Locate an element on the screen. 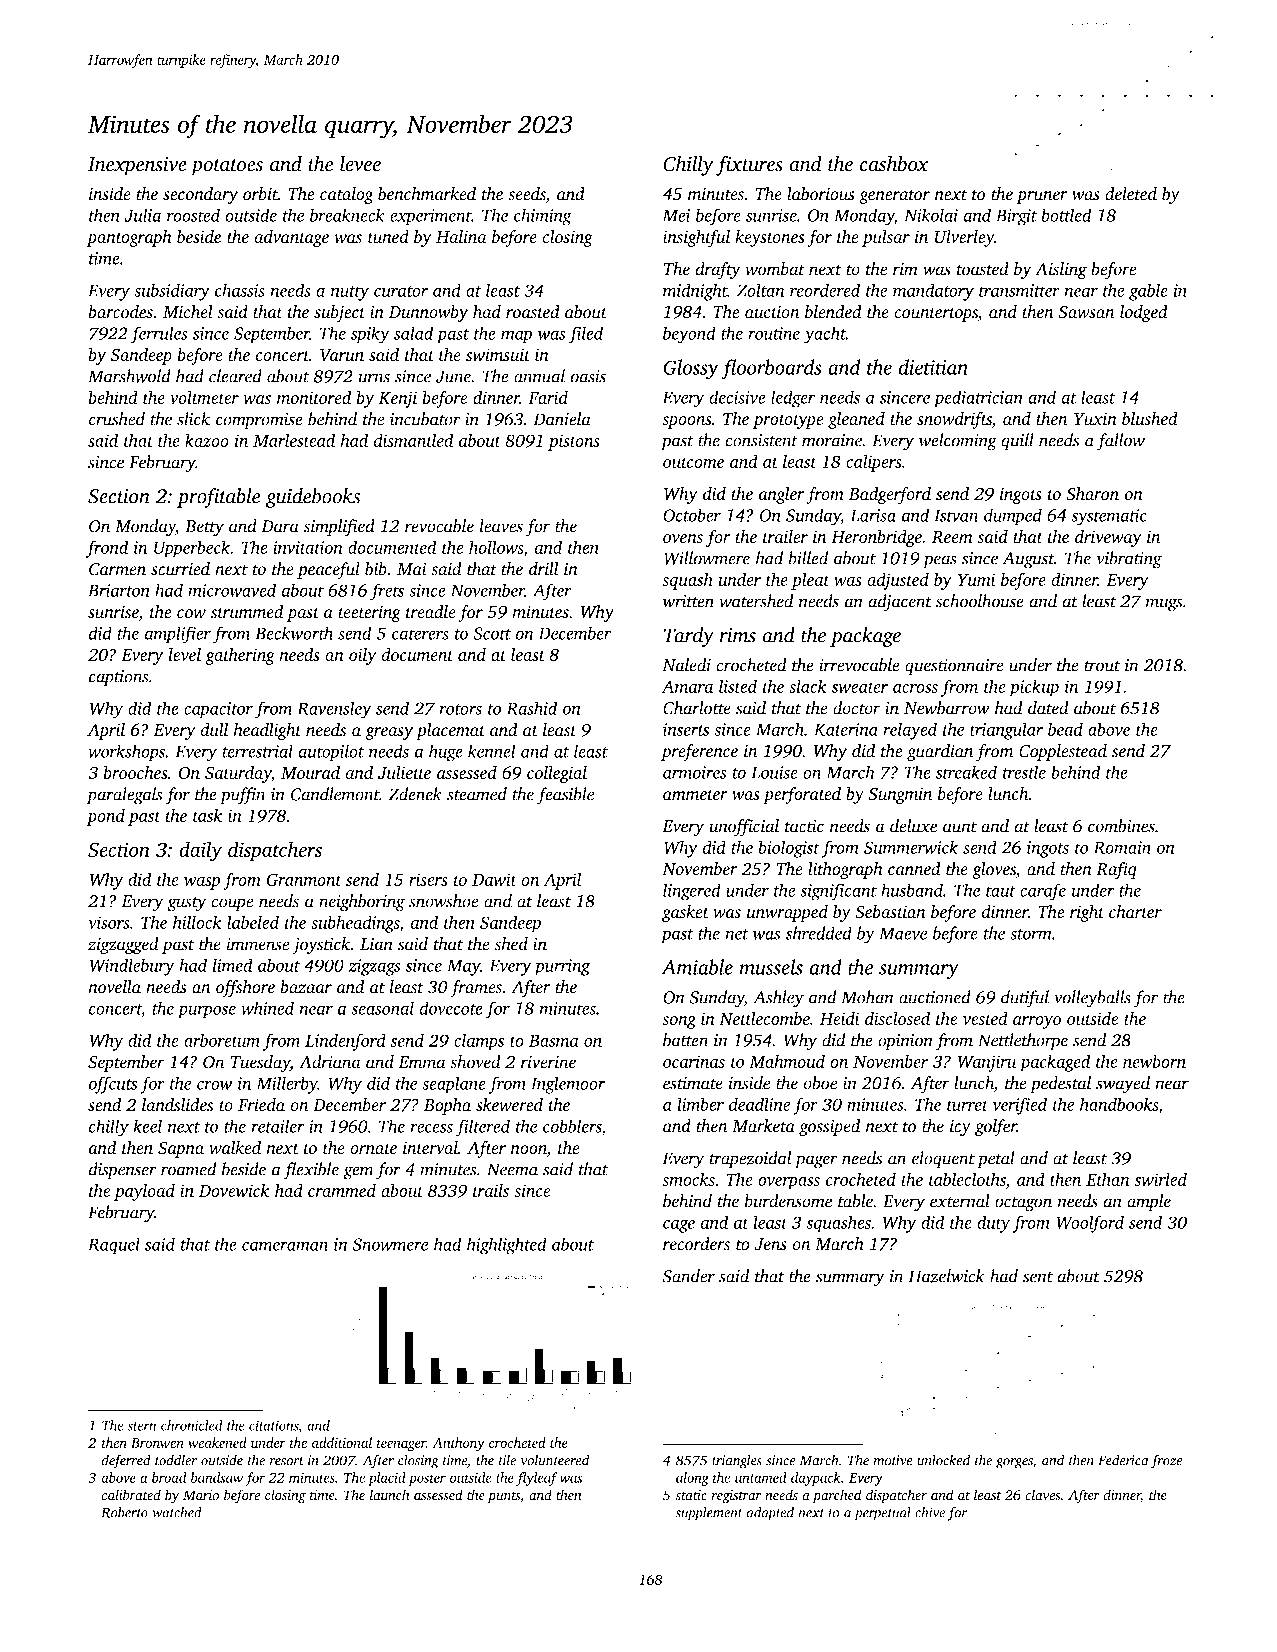  seeds is located at coordinates (527, 195).
